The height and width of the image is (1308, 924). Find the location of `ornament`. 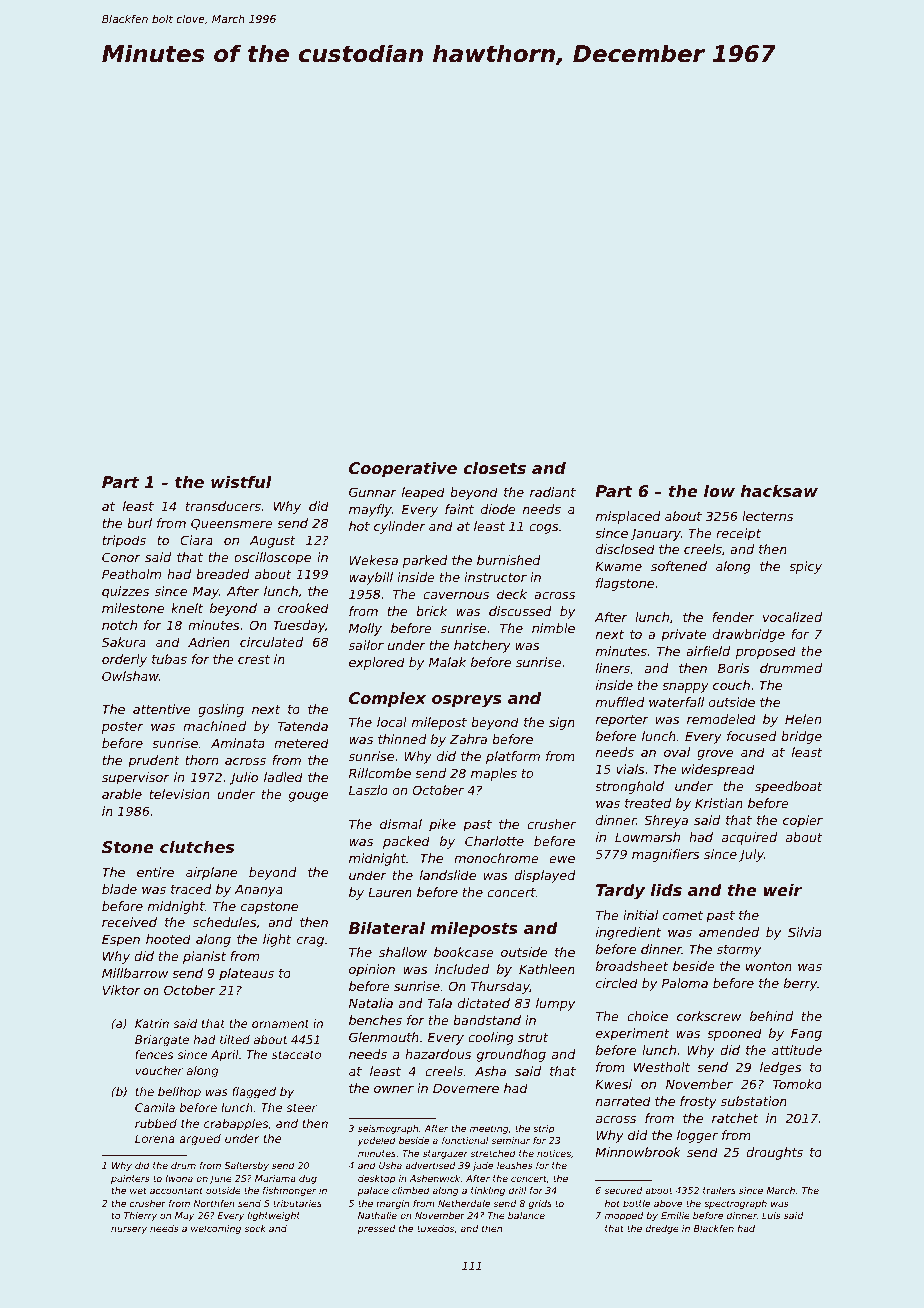

ornament is located at coordinates (280, 1024).
